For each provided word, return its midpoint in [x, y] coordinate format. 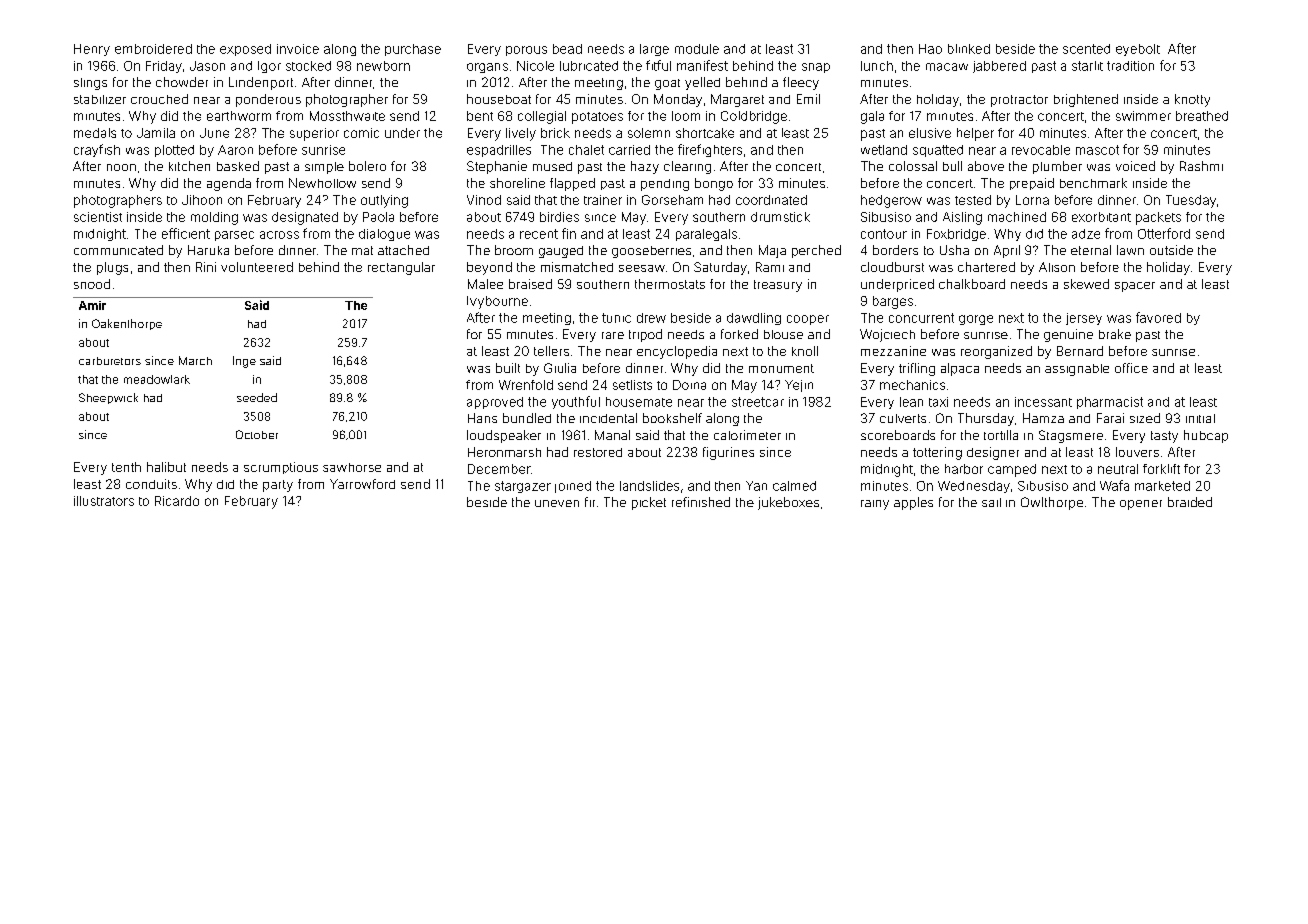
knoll [805, 351]
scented [1086, 49]
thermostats [670, 284]
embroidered [153, 49]
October [257, 434]
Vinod [484, 200]
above [986, 166]
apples [913, 503]
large [654, 50]
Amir [92, 305]
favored [1158, 317]
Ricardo [177, 501]
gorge [976, 320]
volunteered [257, 267]
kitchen [189, 166]
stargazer [523, 487]
